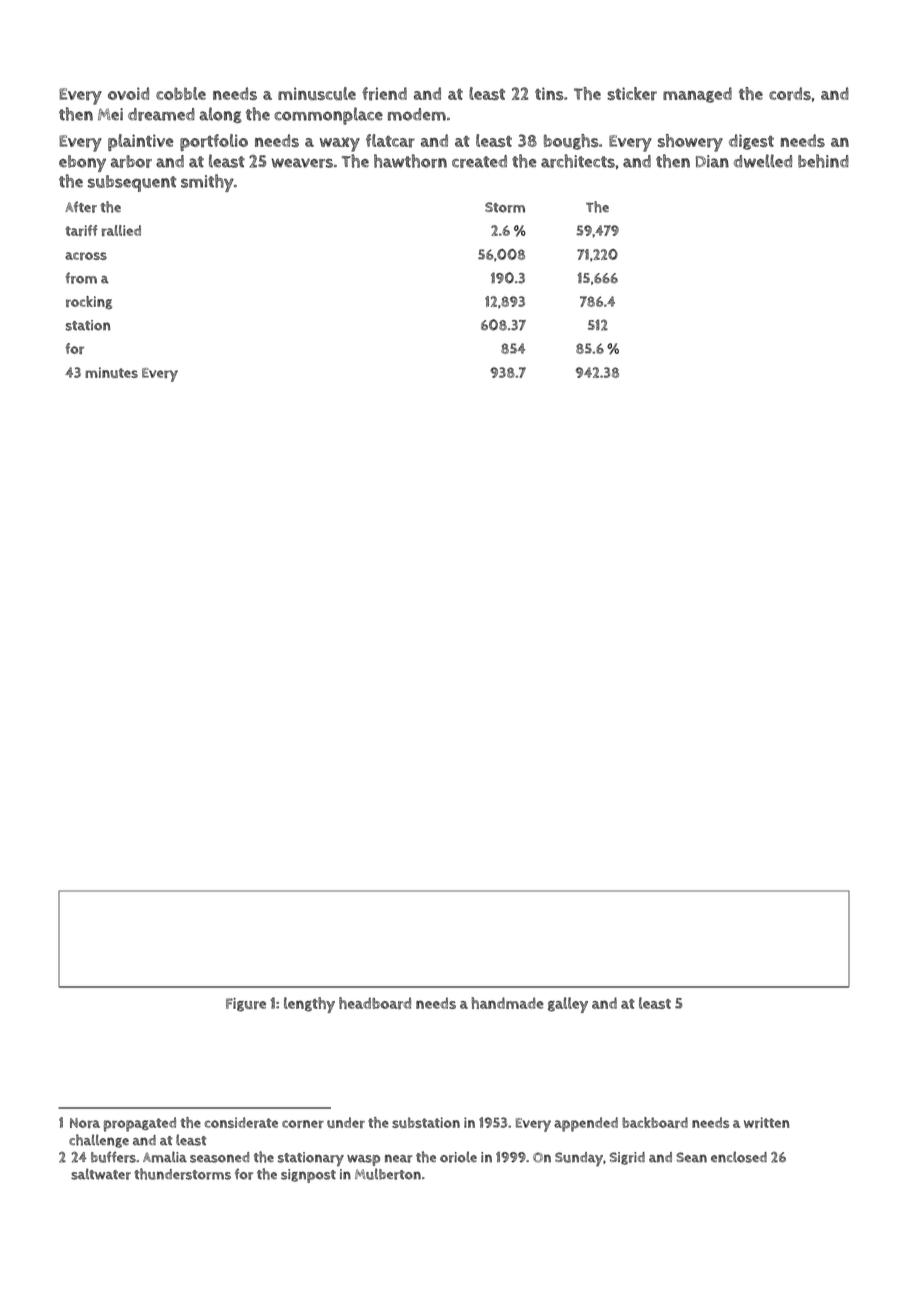 The width and height of the screenshot is (908, 1316). What do you see at coordinates (508, 1003) in the screenshot?
I see `handmade` at bounding box center [508, 1003].
